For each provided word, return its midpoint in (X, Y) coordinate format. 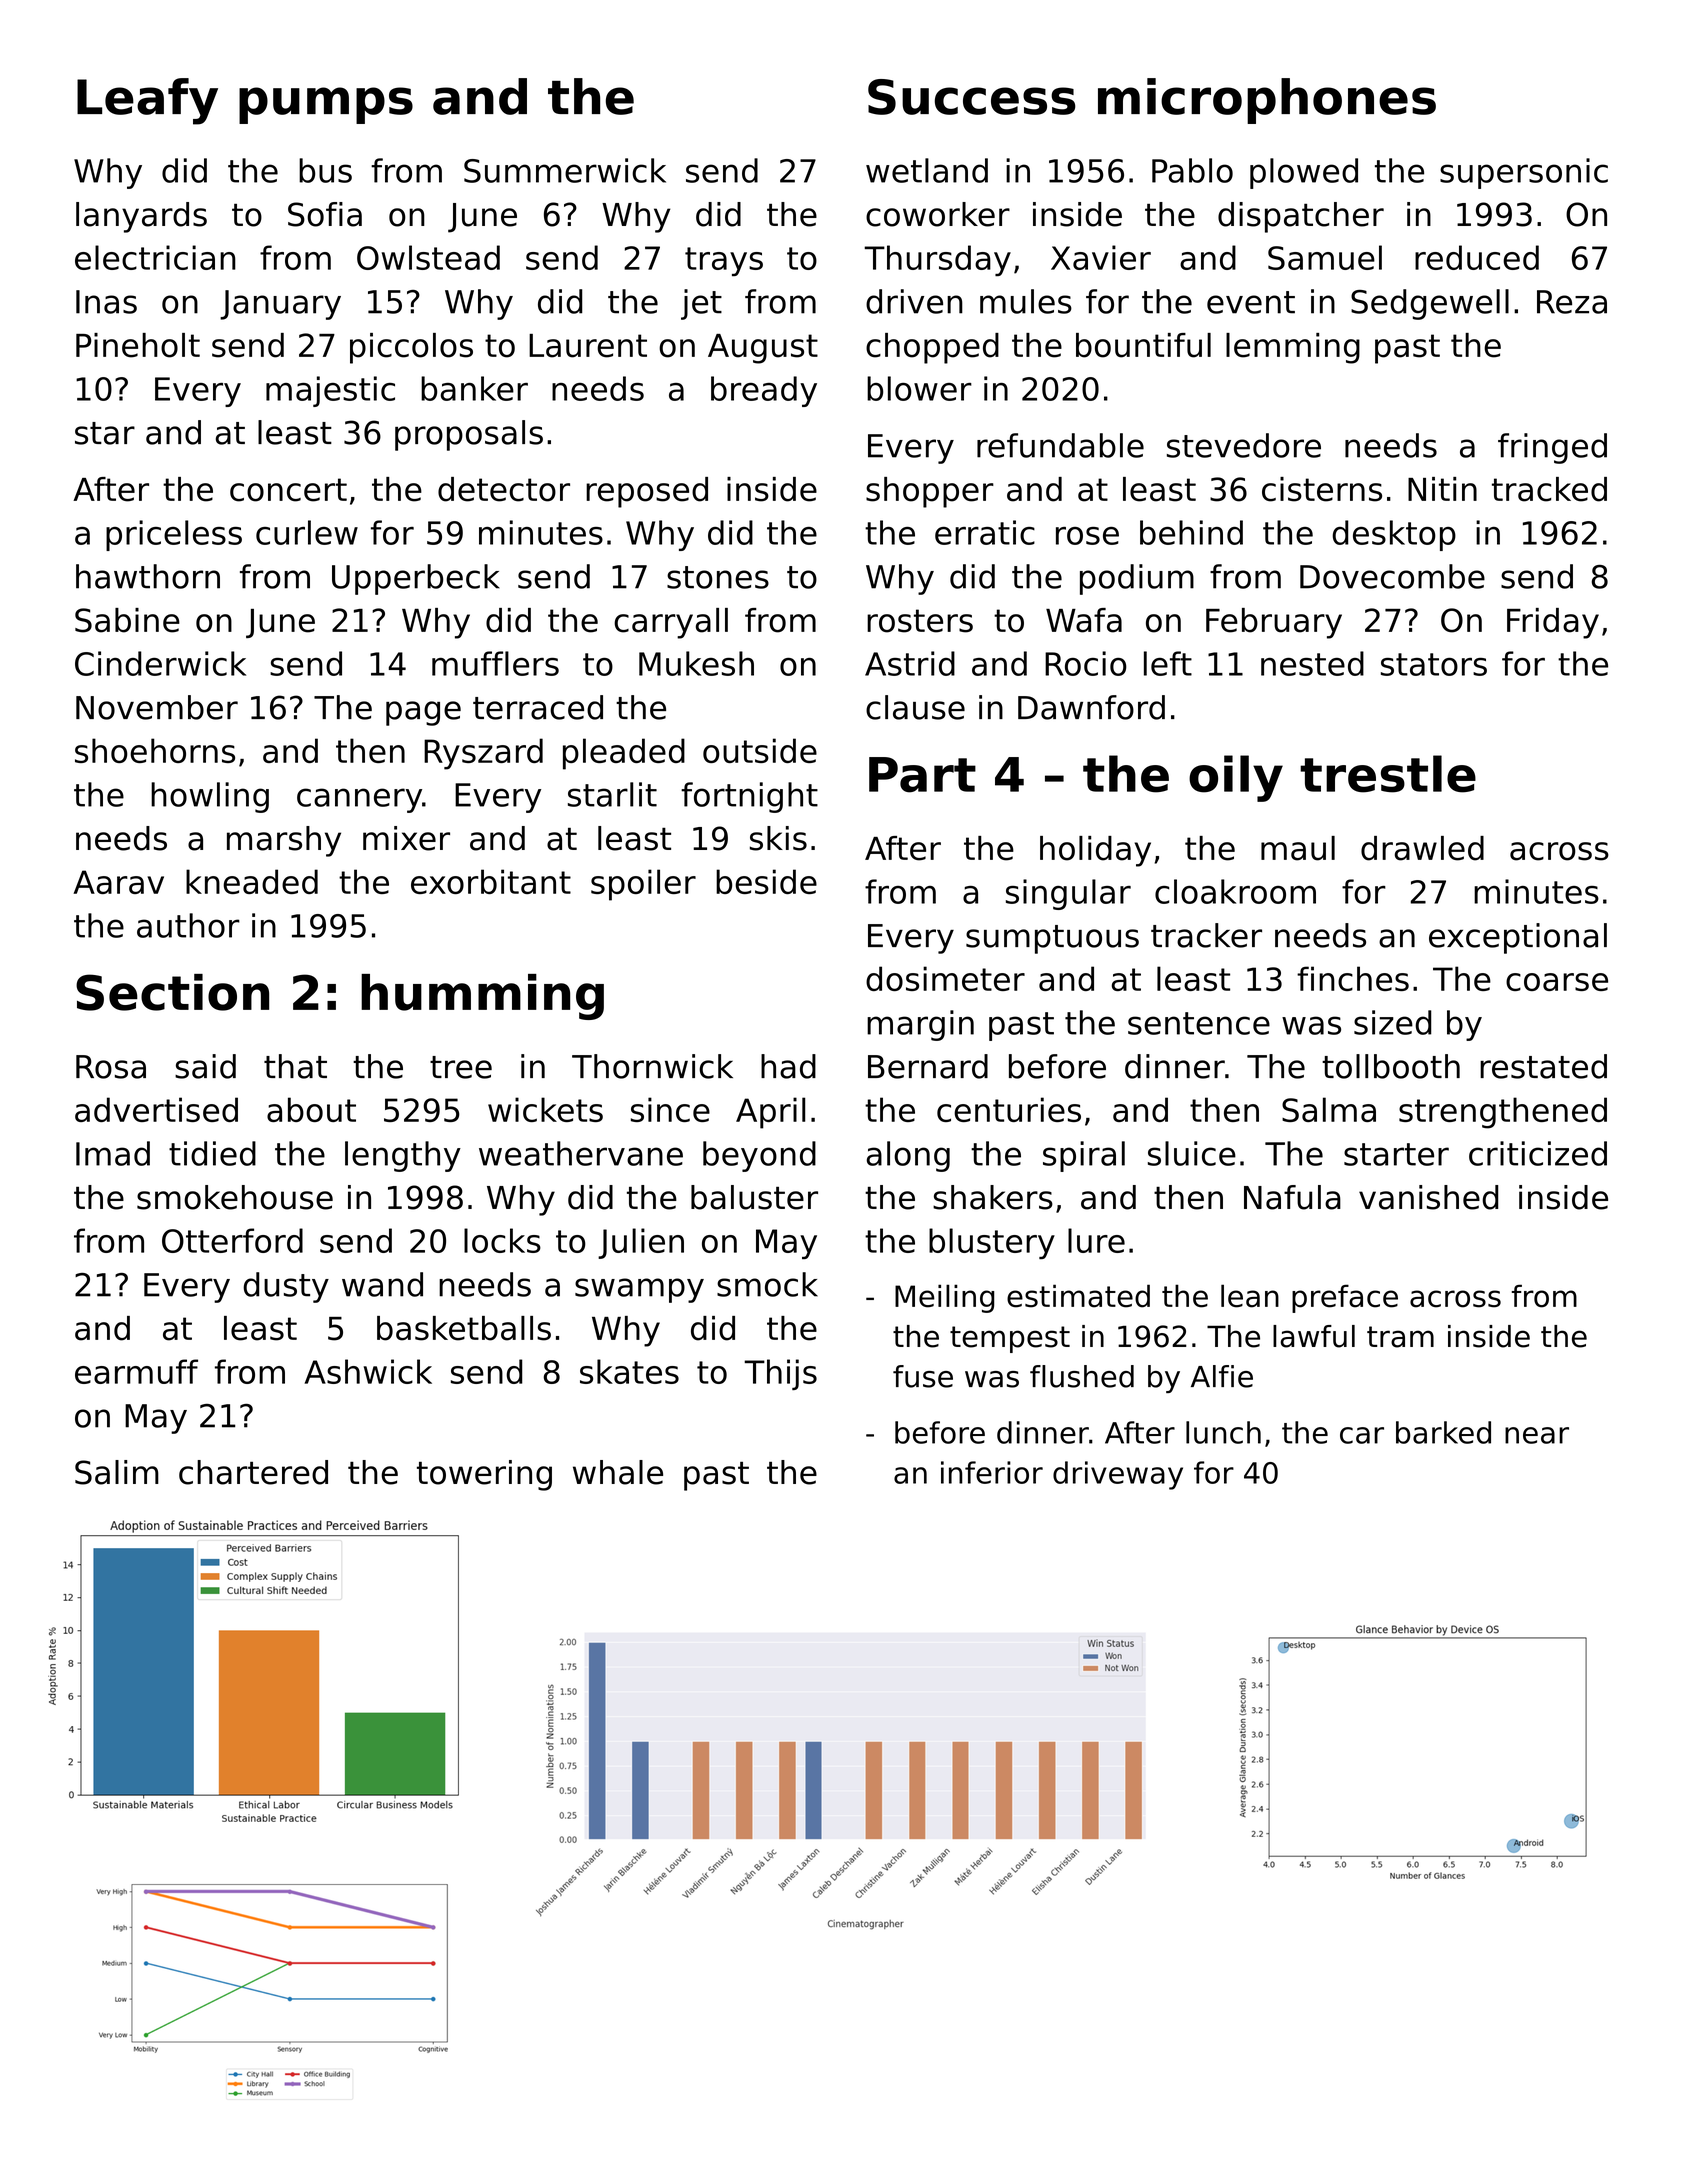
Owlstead (428, 257)
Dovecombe (1392, 576)
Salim (117, 1472)
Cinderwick (160, 663)
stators (1434, 664)
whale (618, 1472)
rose (1087, 536)
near (1537, 1435)
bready (764, 391)
